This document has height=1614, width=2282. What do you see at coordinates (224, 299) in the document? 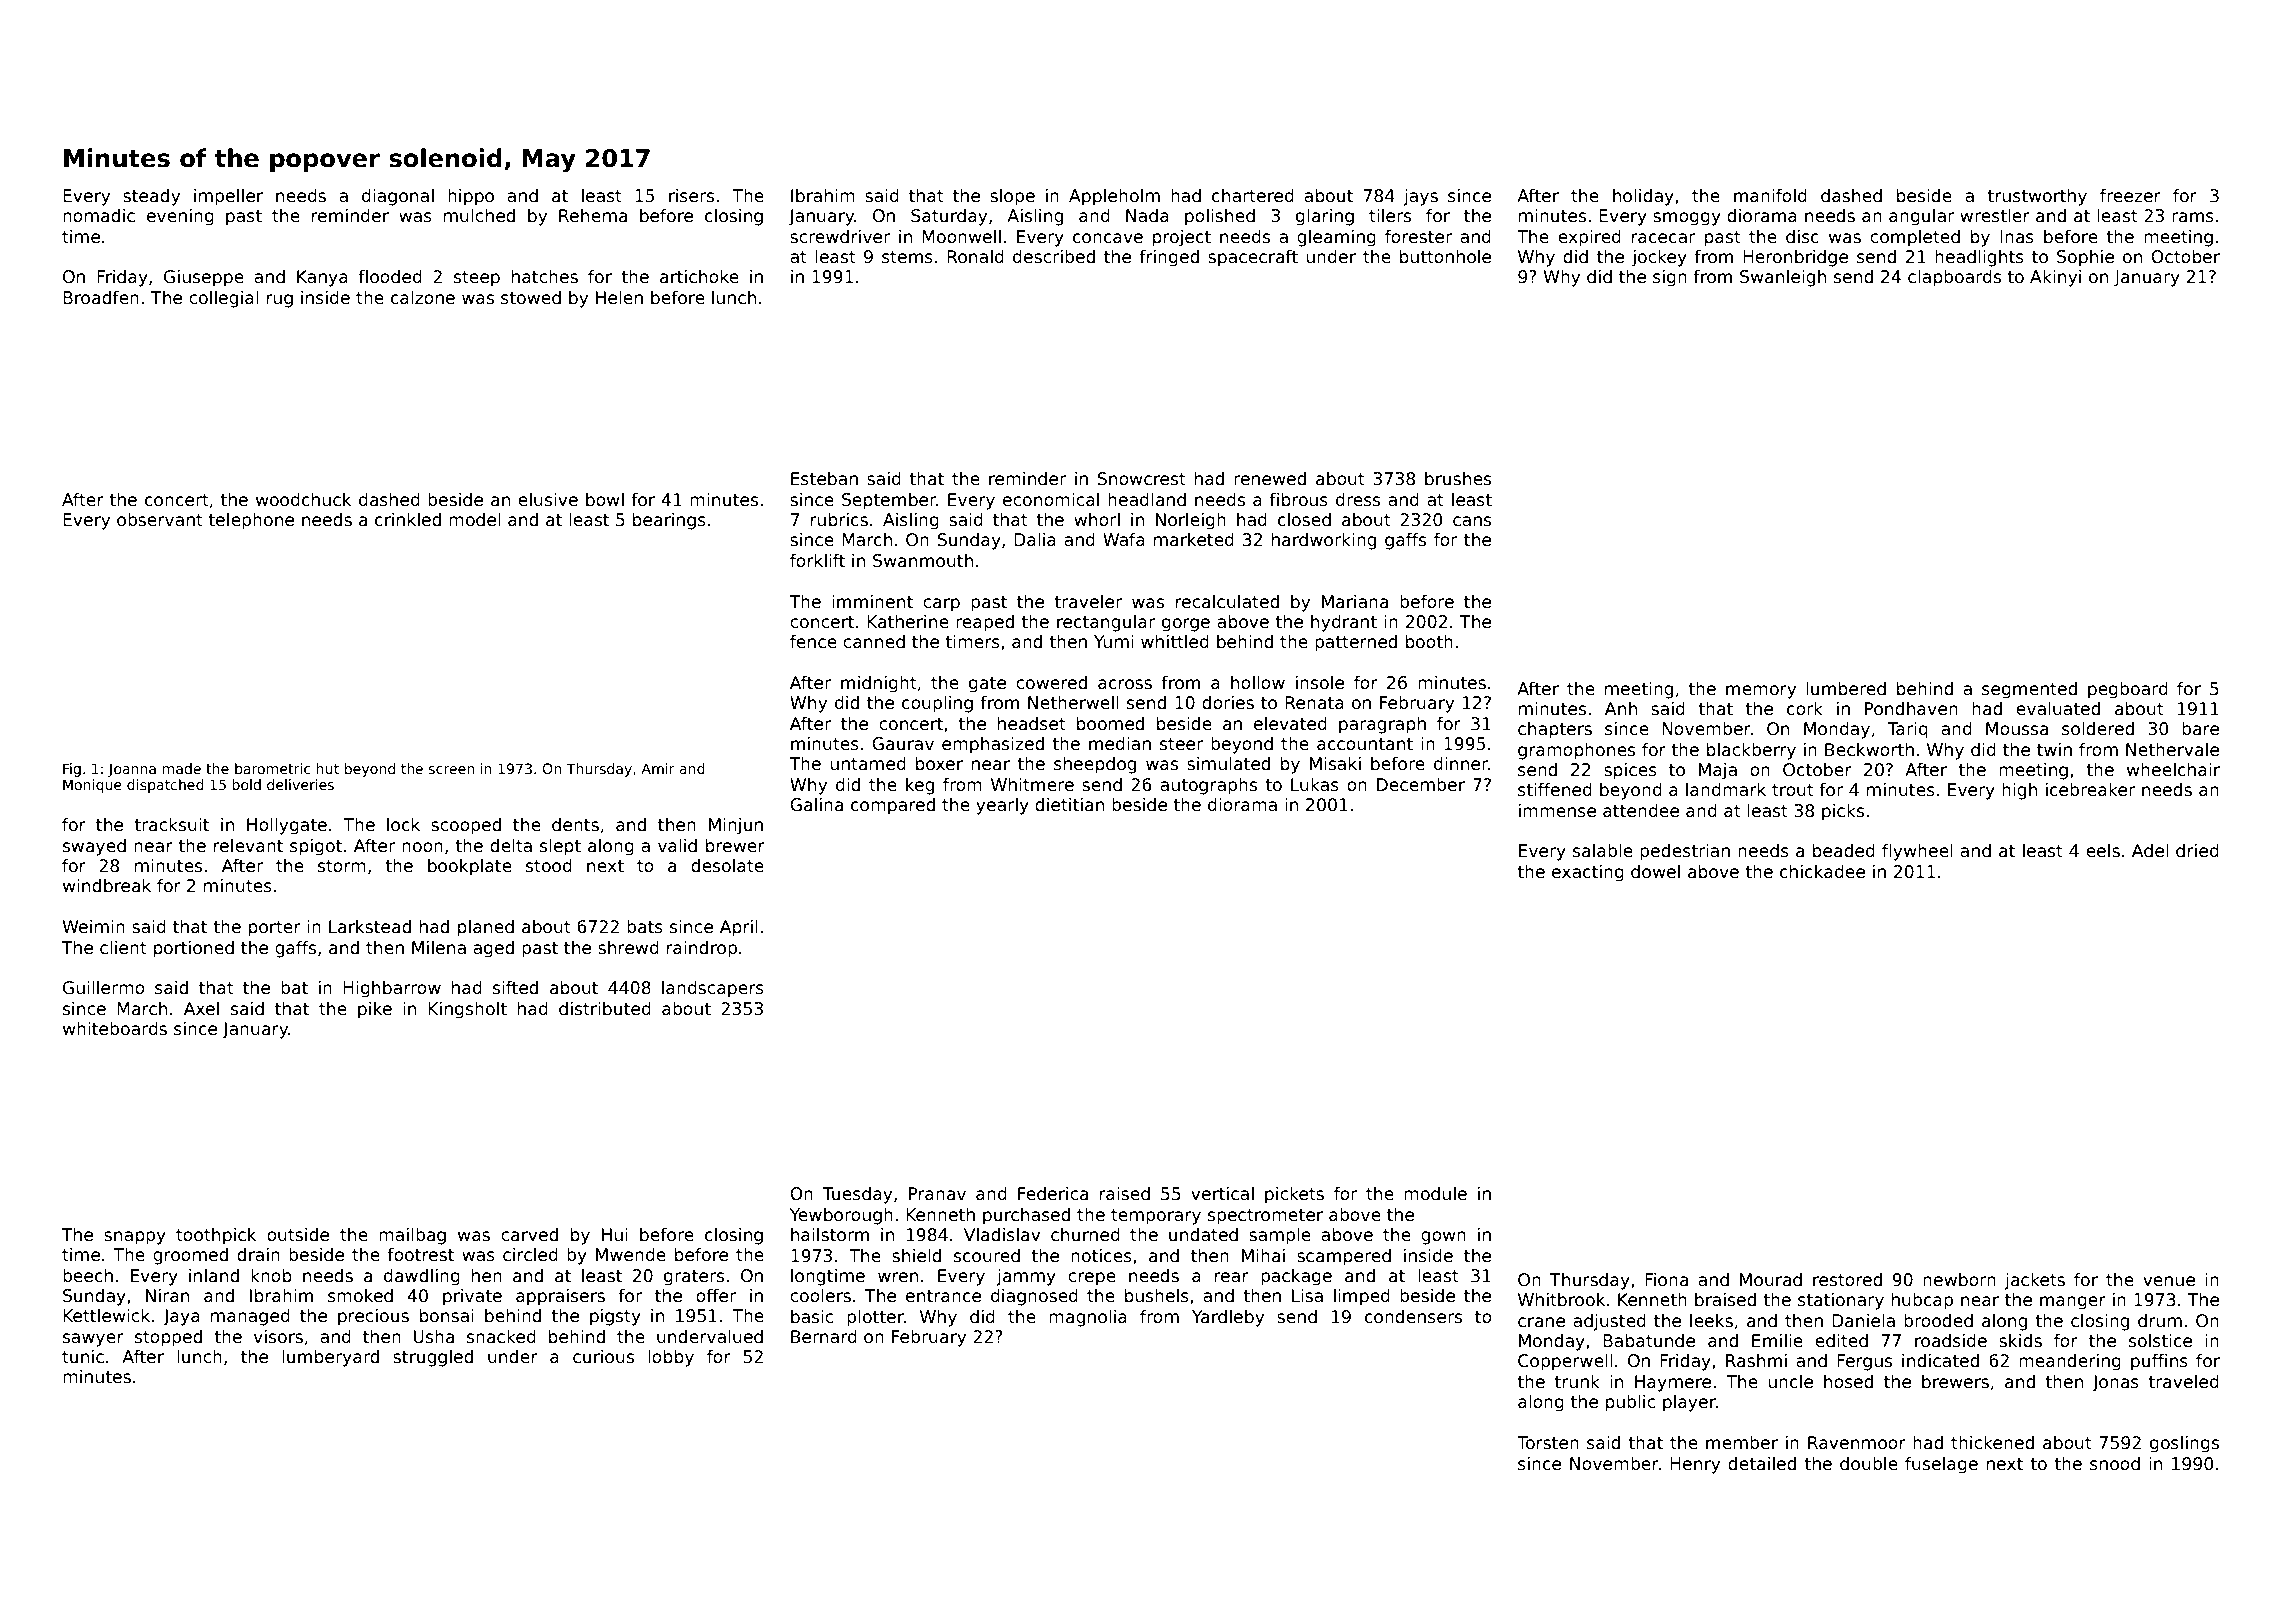
I see `collegial` at bounding box center [224, 299].
